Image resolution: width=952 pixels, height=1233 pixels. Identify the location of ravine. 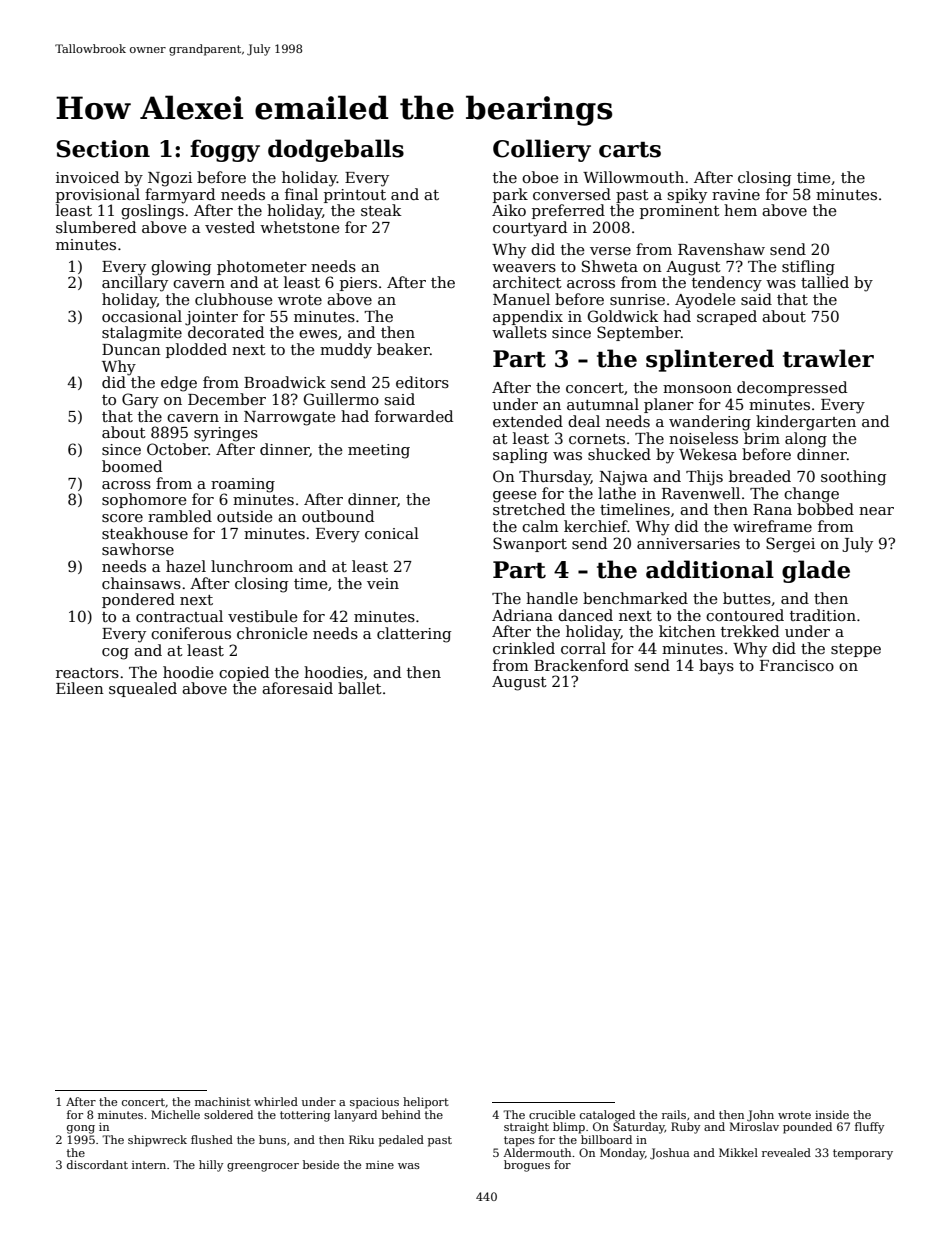
(736, 194).
